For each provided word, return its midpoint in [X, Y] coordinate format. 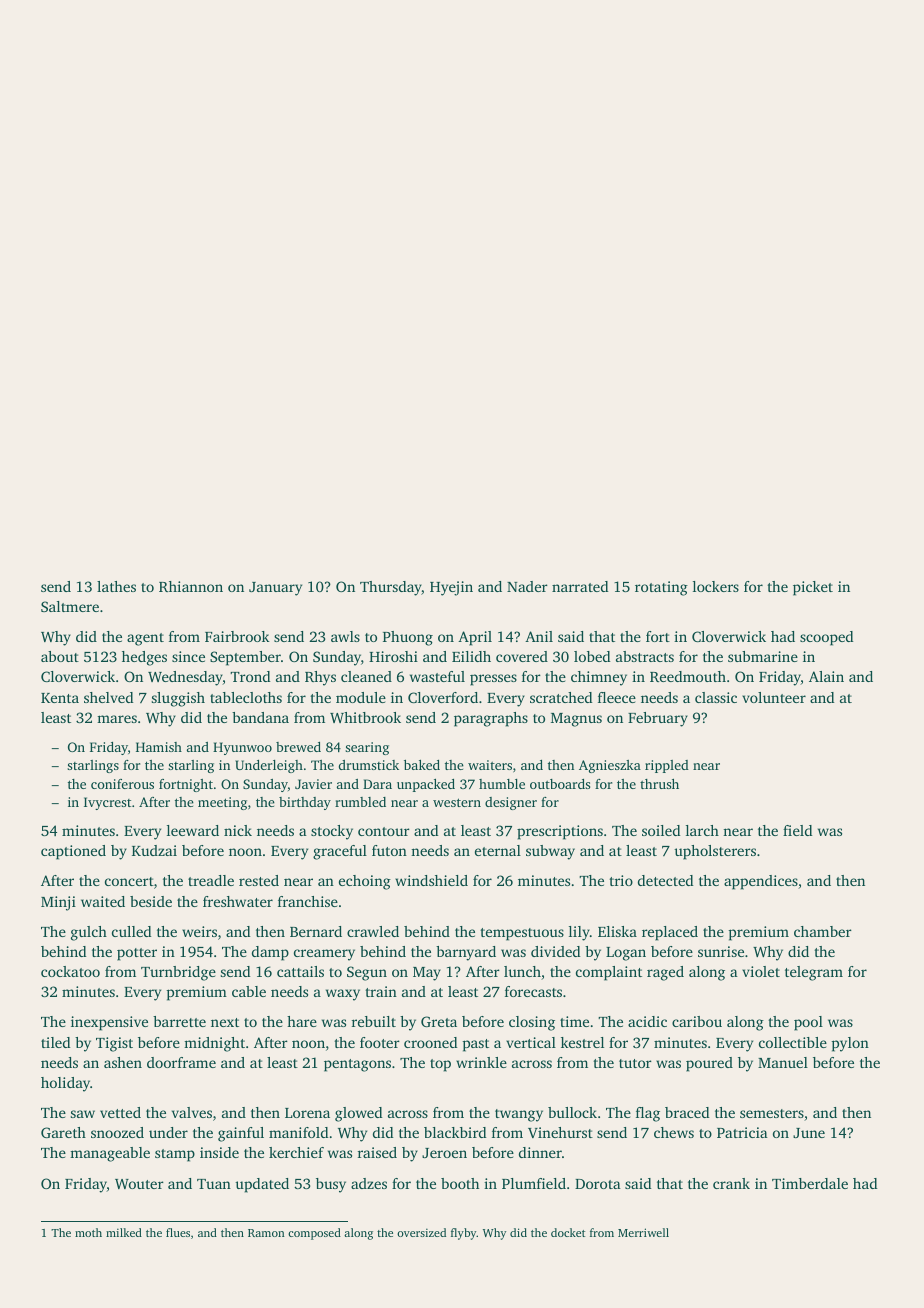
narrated [580, 586]
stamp [175, 1155]
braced [687, 1112]
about [60, 656]
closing [532, 1023]
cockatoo [70, 971]
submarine [763, 656]
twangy [519, 1115]
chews [674, 1132]
